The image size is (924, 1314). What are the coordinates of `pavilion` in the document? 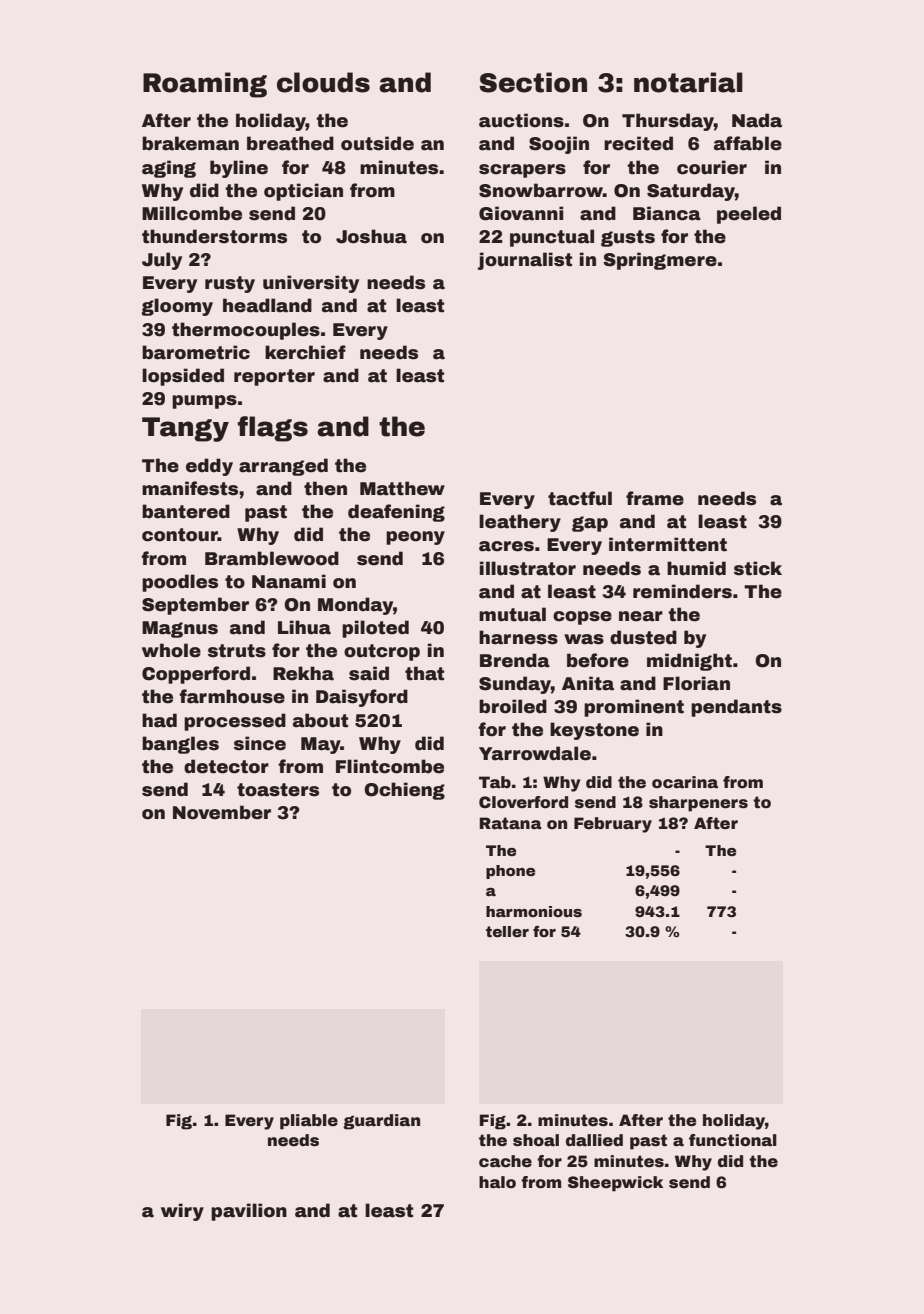 It's located at (249, 1212).
